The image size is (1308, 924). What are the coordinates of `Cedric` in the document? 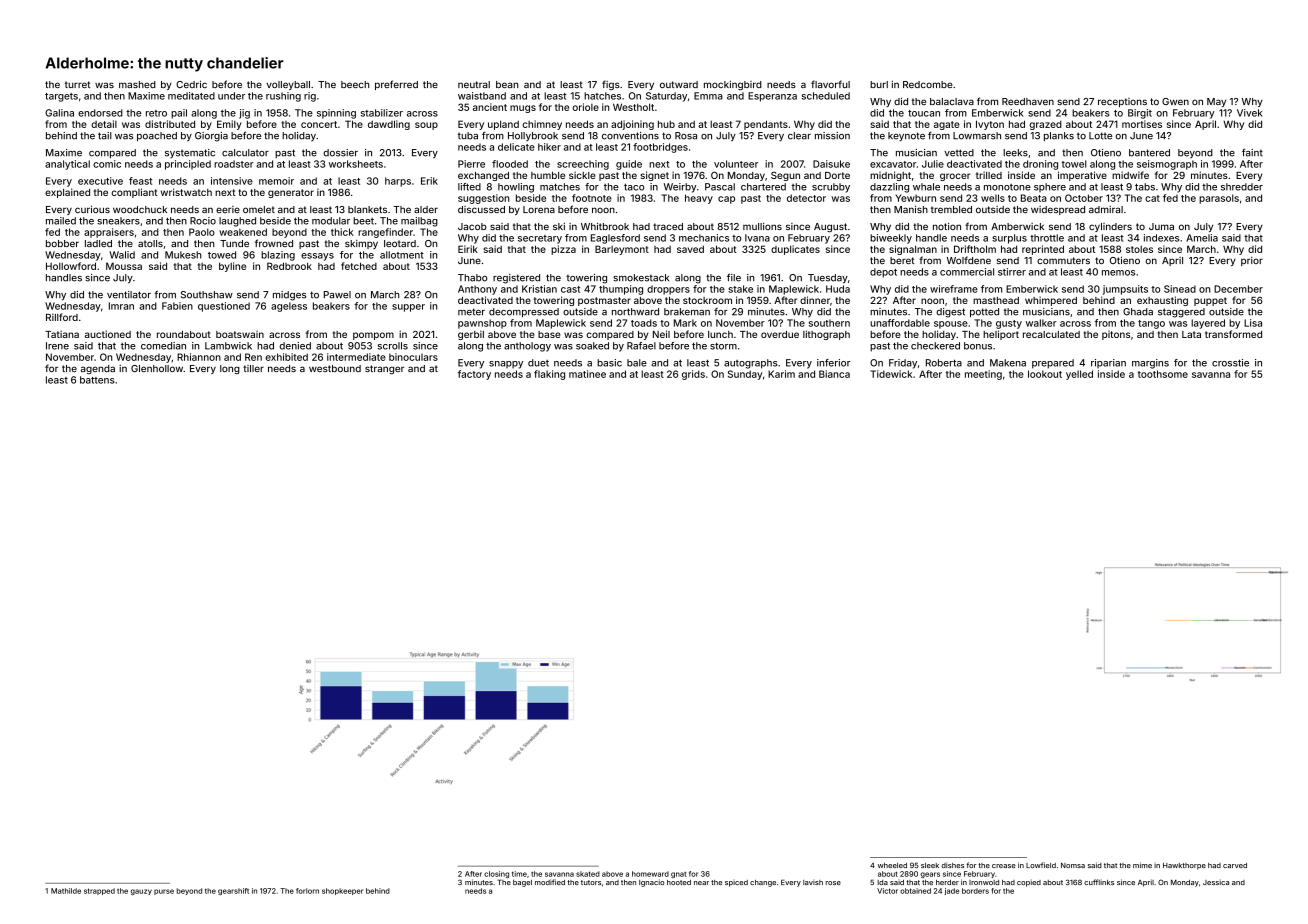 It's located at (191, 84).
